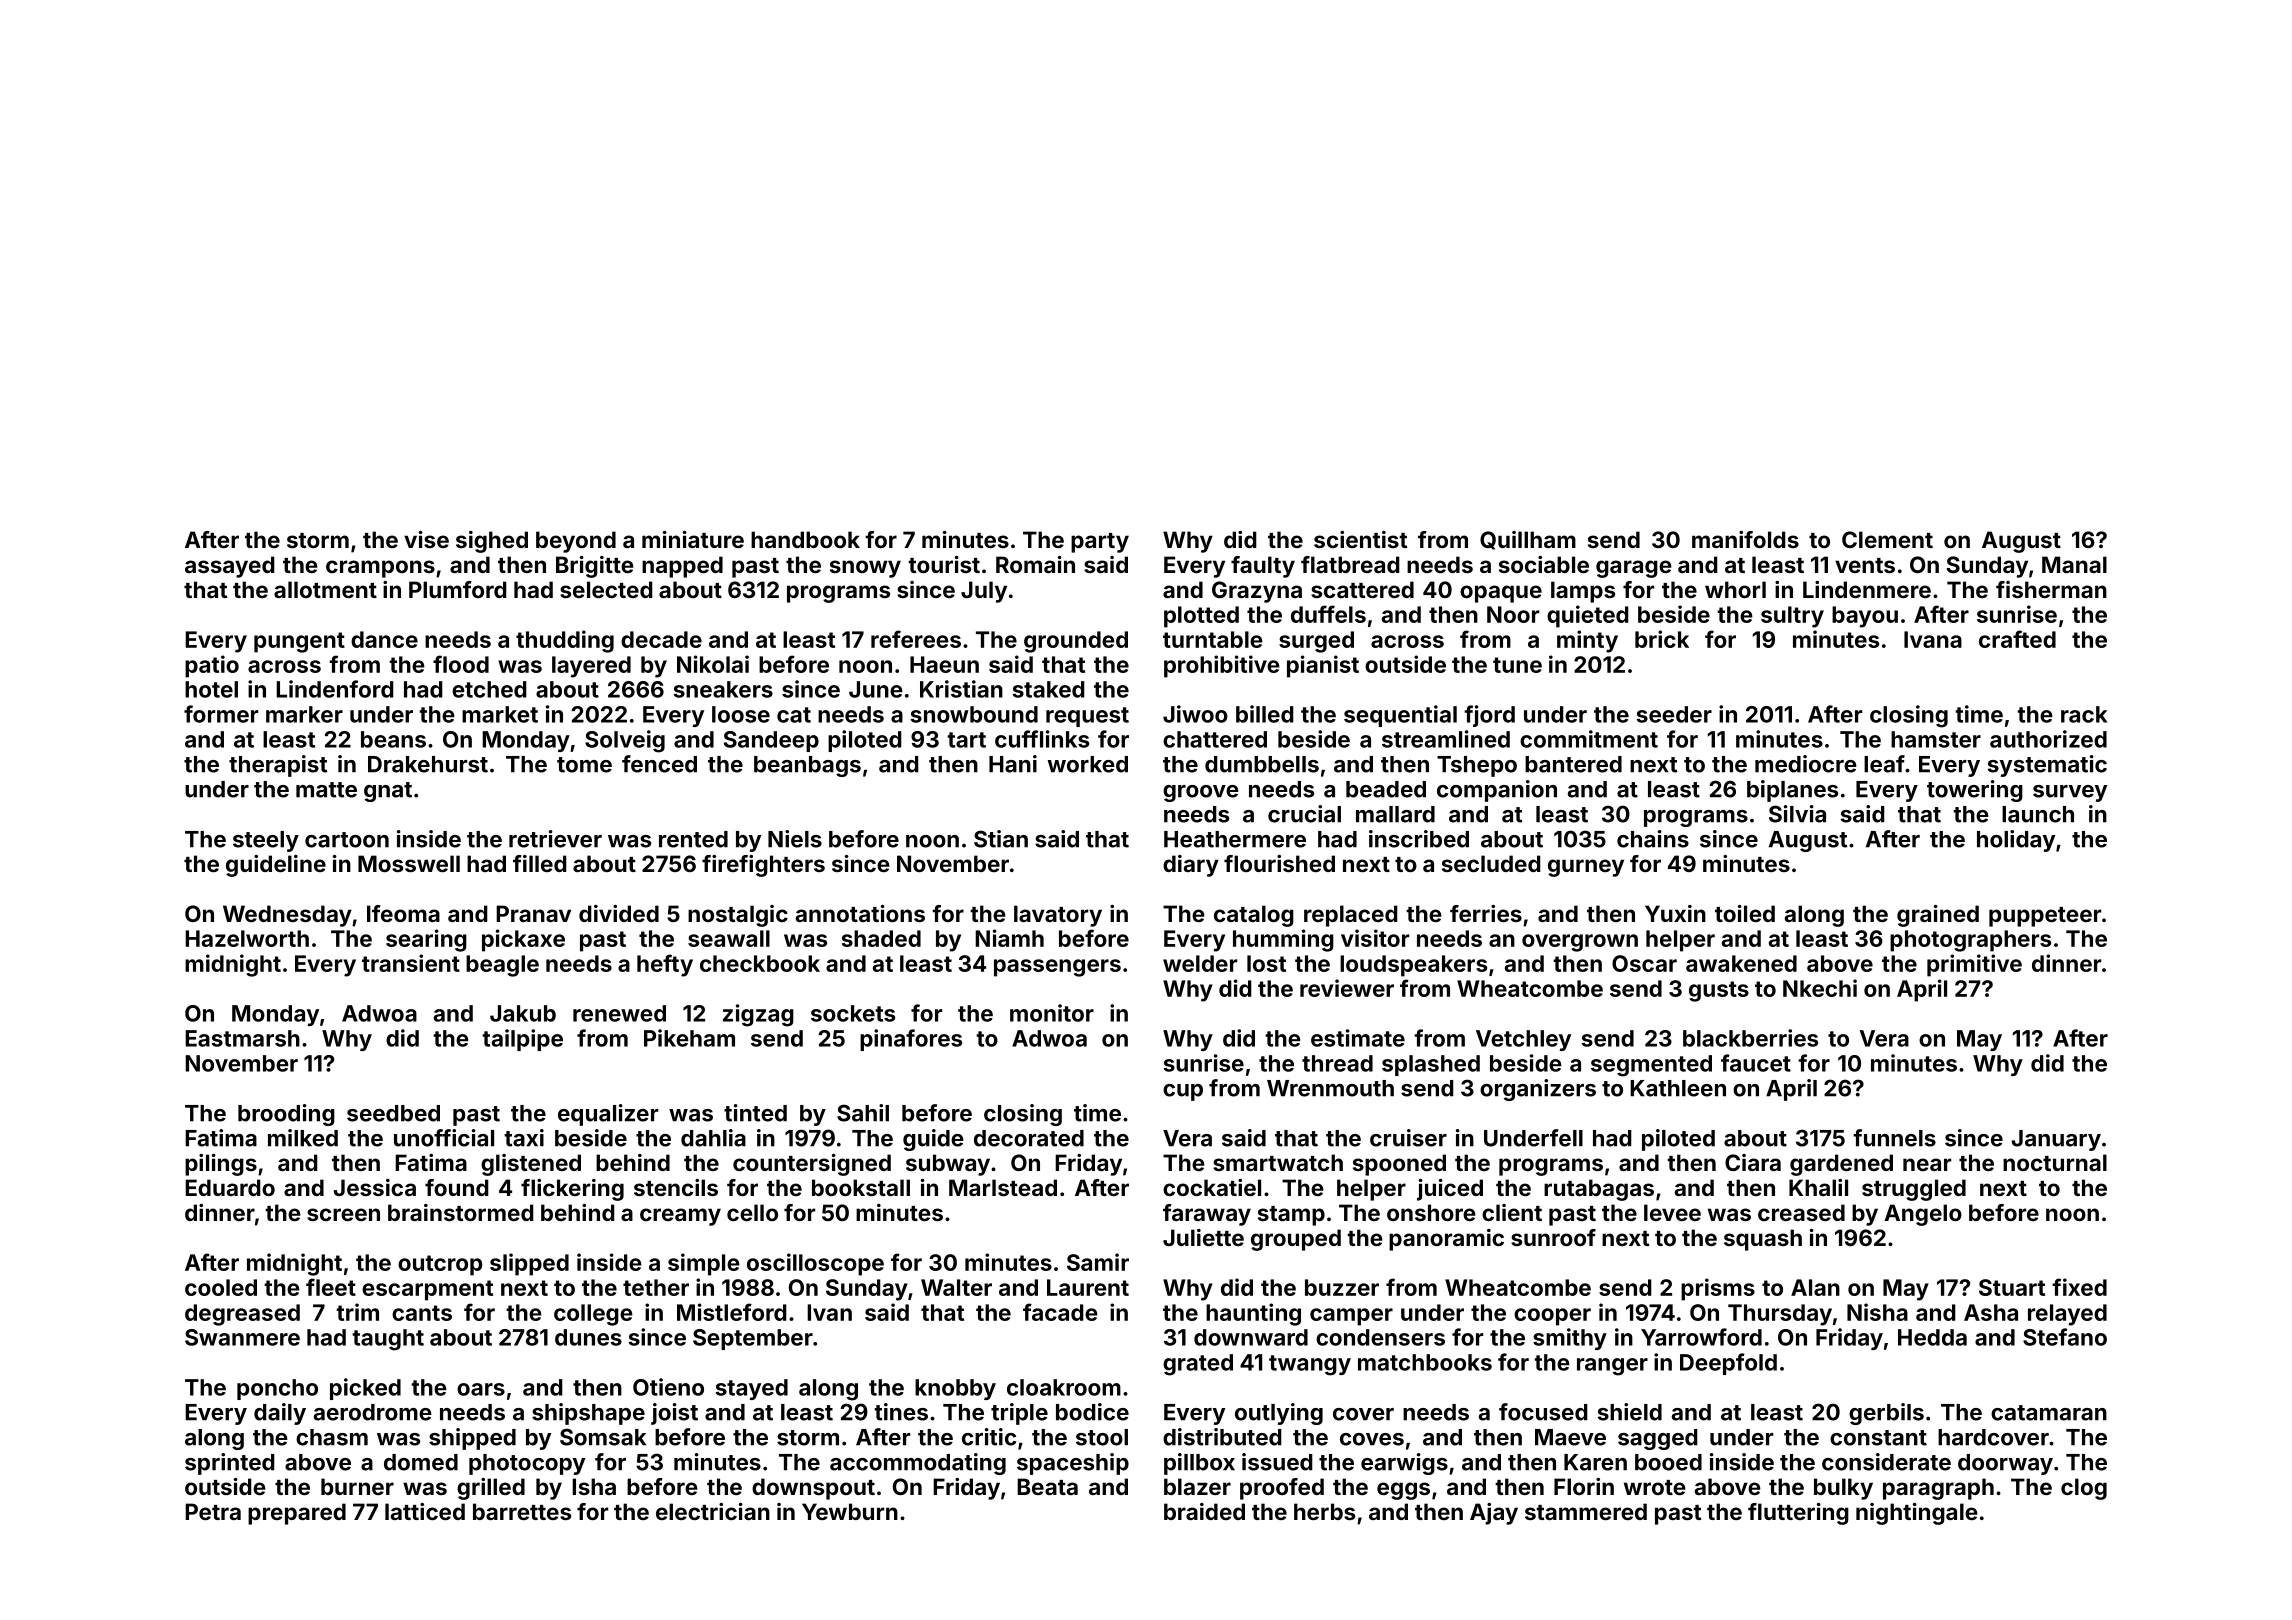 Image resolution: width=2292 pixels, height=1620 pixels. I want to click on Quillham, so click(1528, 540).
